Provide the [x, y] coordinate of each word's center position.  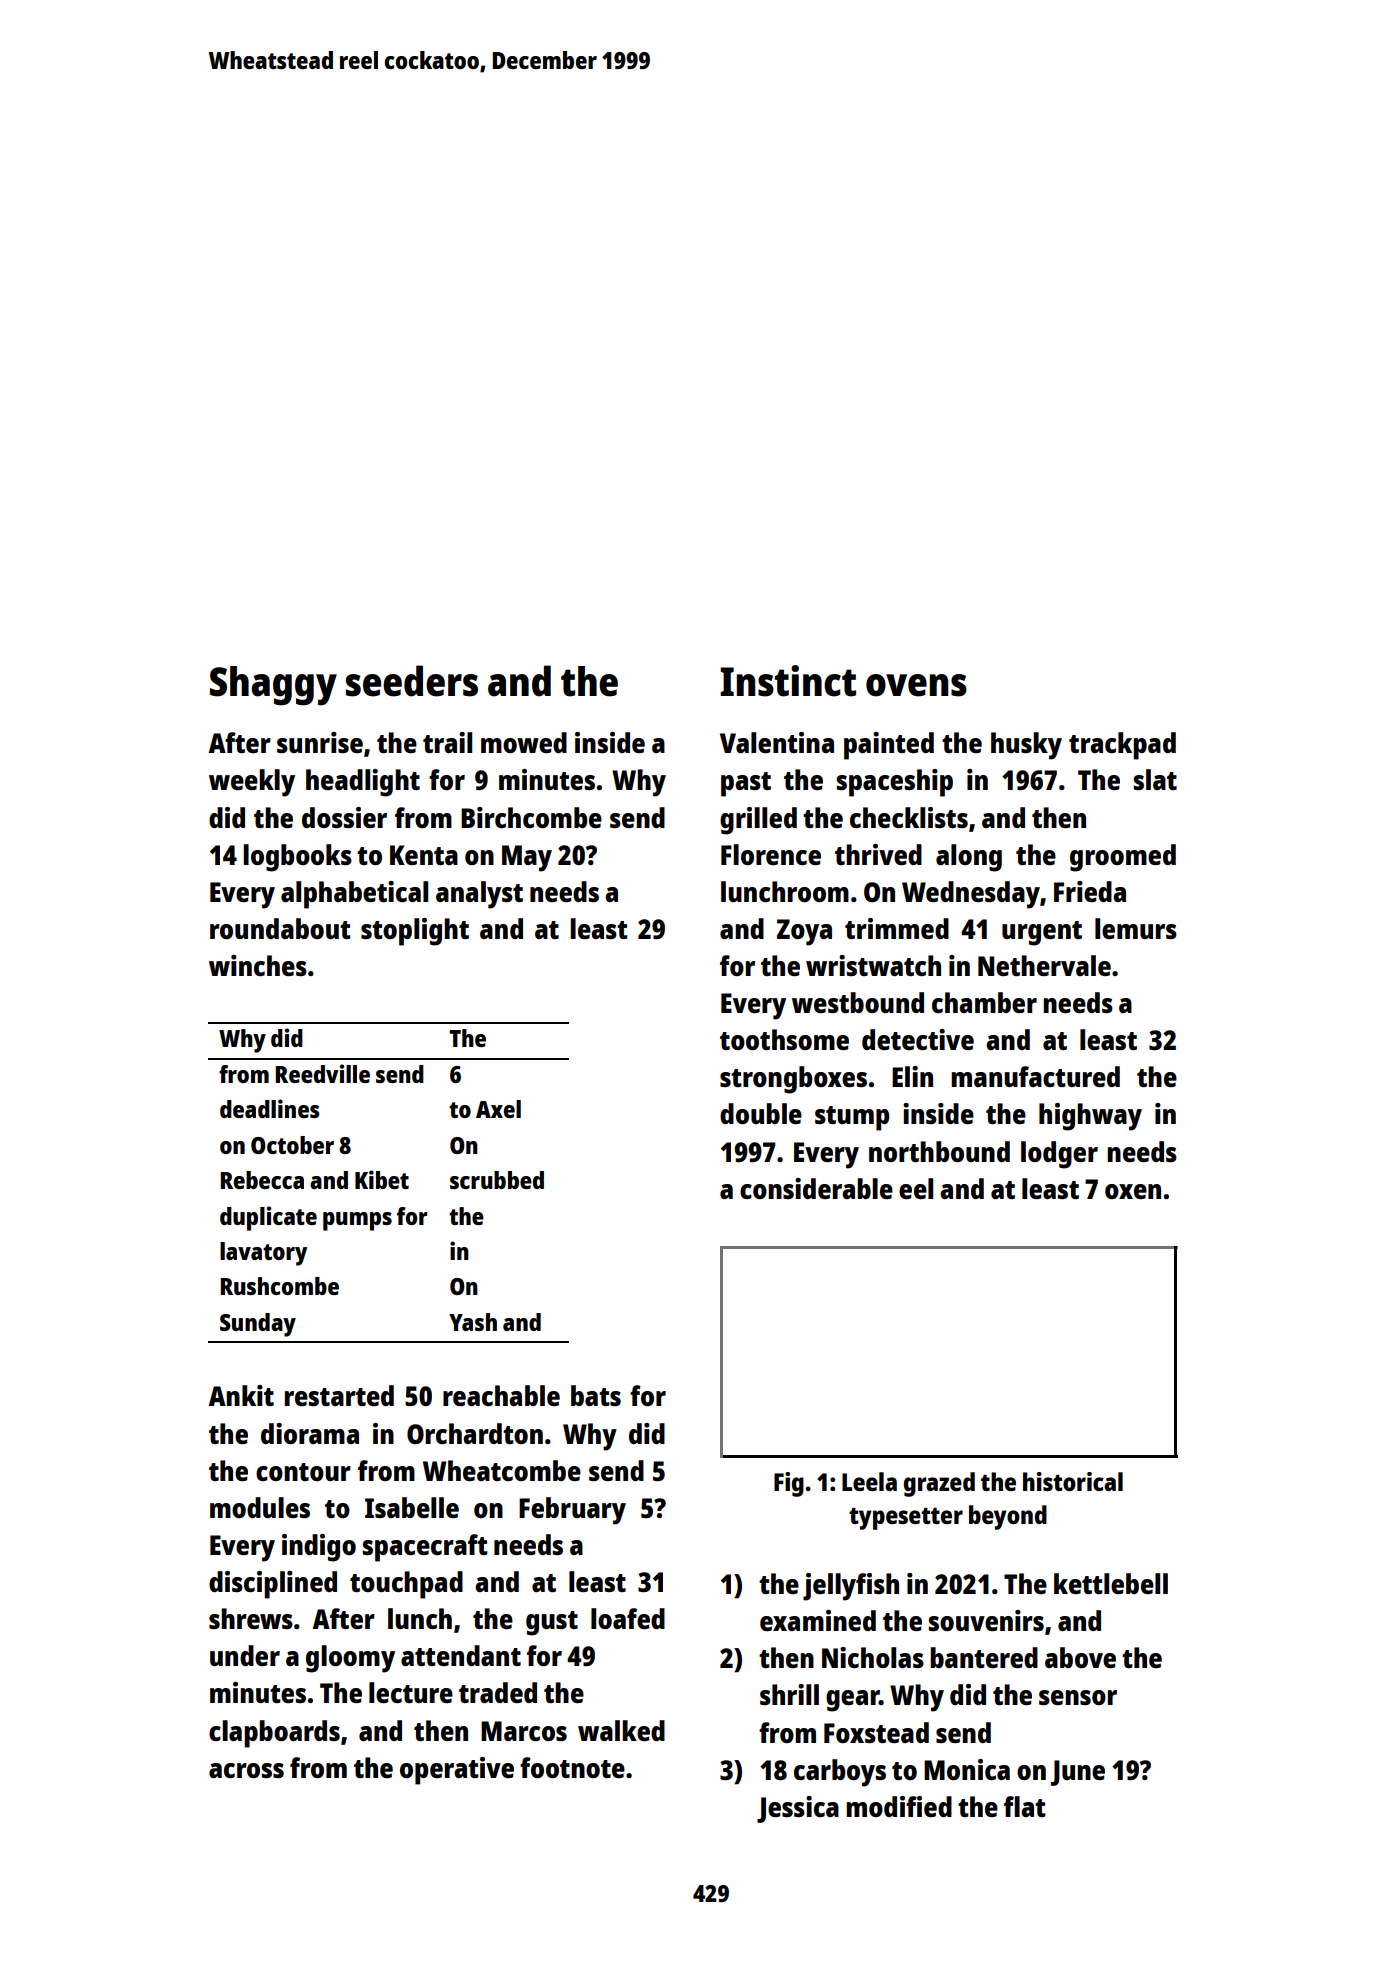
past [746, 784]
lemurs [1136, 928]
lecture [411, 1692]
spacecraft [425, 1548]
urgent [1042, 933]
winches [258, 965]
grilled [758, 821]
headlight [363, 783]
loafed [628, 1618]
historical [1073, 1481]
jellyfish [851, 1587]
